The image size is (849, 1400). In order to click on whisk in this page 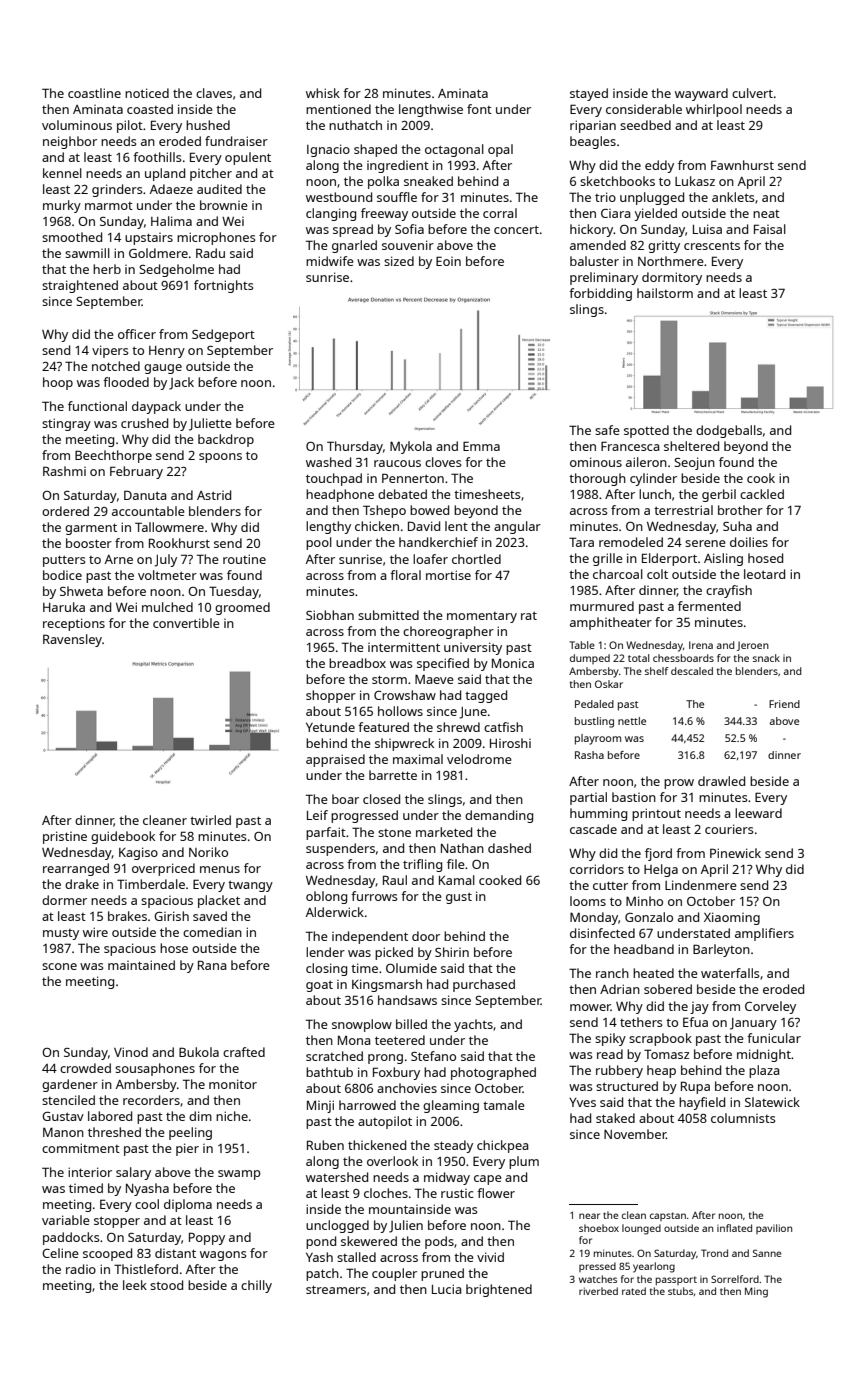, I will do `click(323, 93)`.
